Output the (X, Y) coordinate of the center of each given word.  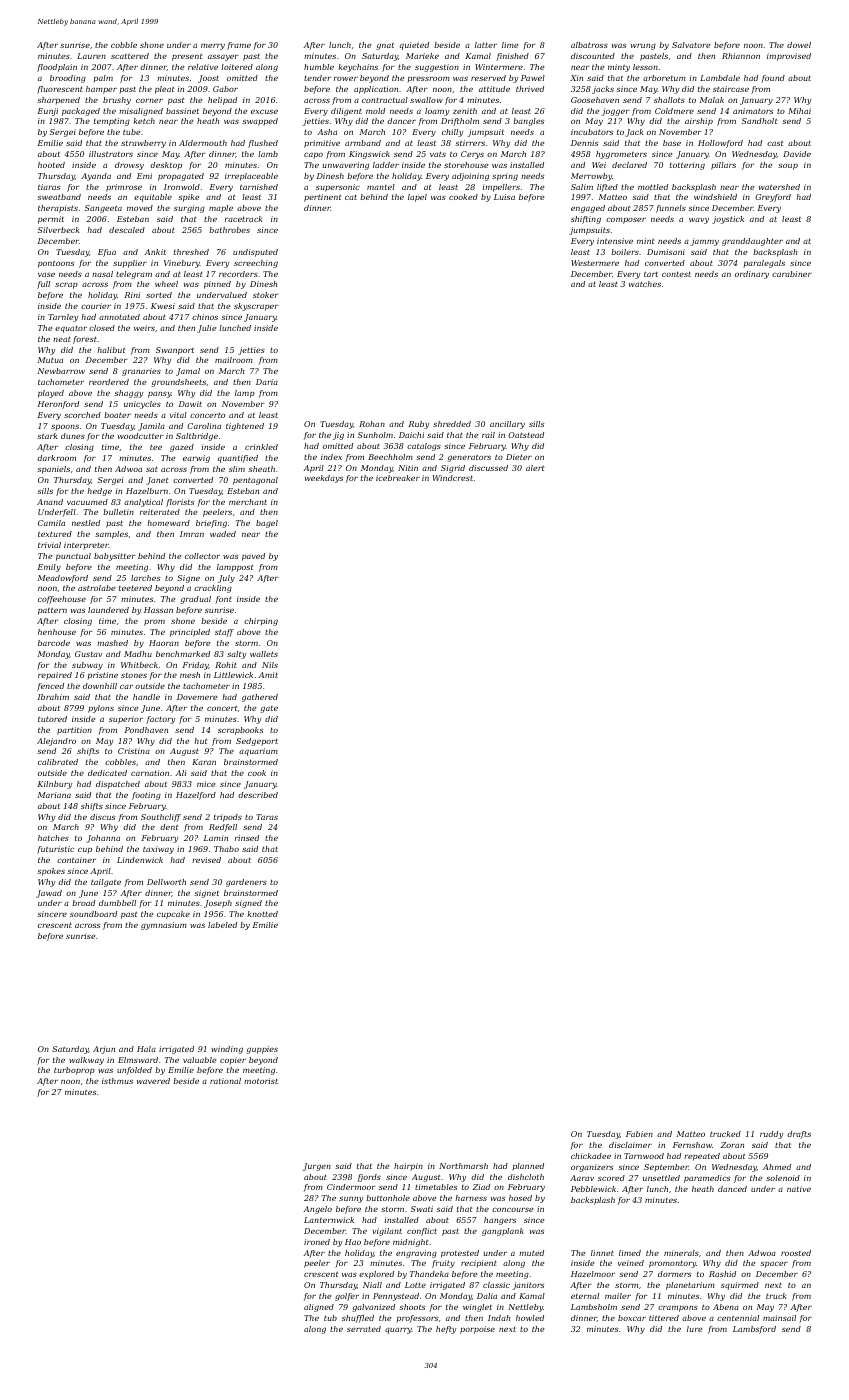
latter (486, 45)
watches (645, 284)
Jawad (49, 894)
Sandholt (759, 121)
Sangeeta (103, 209)
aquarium (258, 752)
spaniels (53, 470)
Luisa (504, 197)
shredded (452, 424)
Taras (267, 817)
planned (528, 1167)
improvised (789, 57)
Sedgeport (257, 742)
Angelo (318, 1210)
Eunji (48, 112)
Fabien (639, 1134)
